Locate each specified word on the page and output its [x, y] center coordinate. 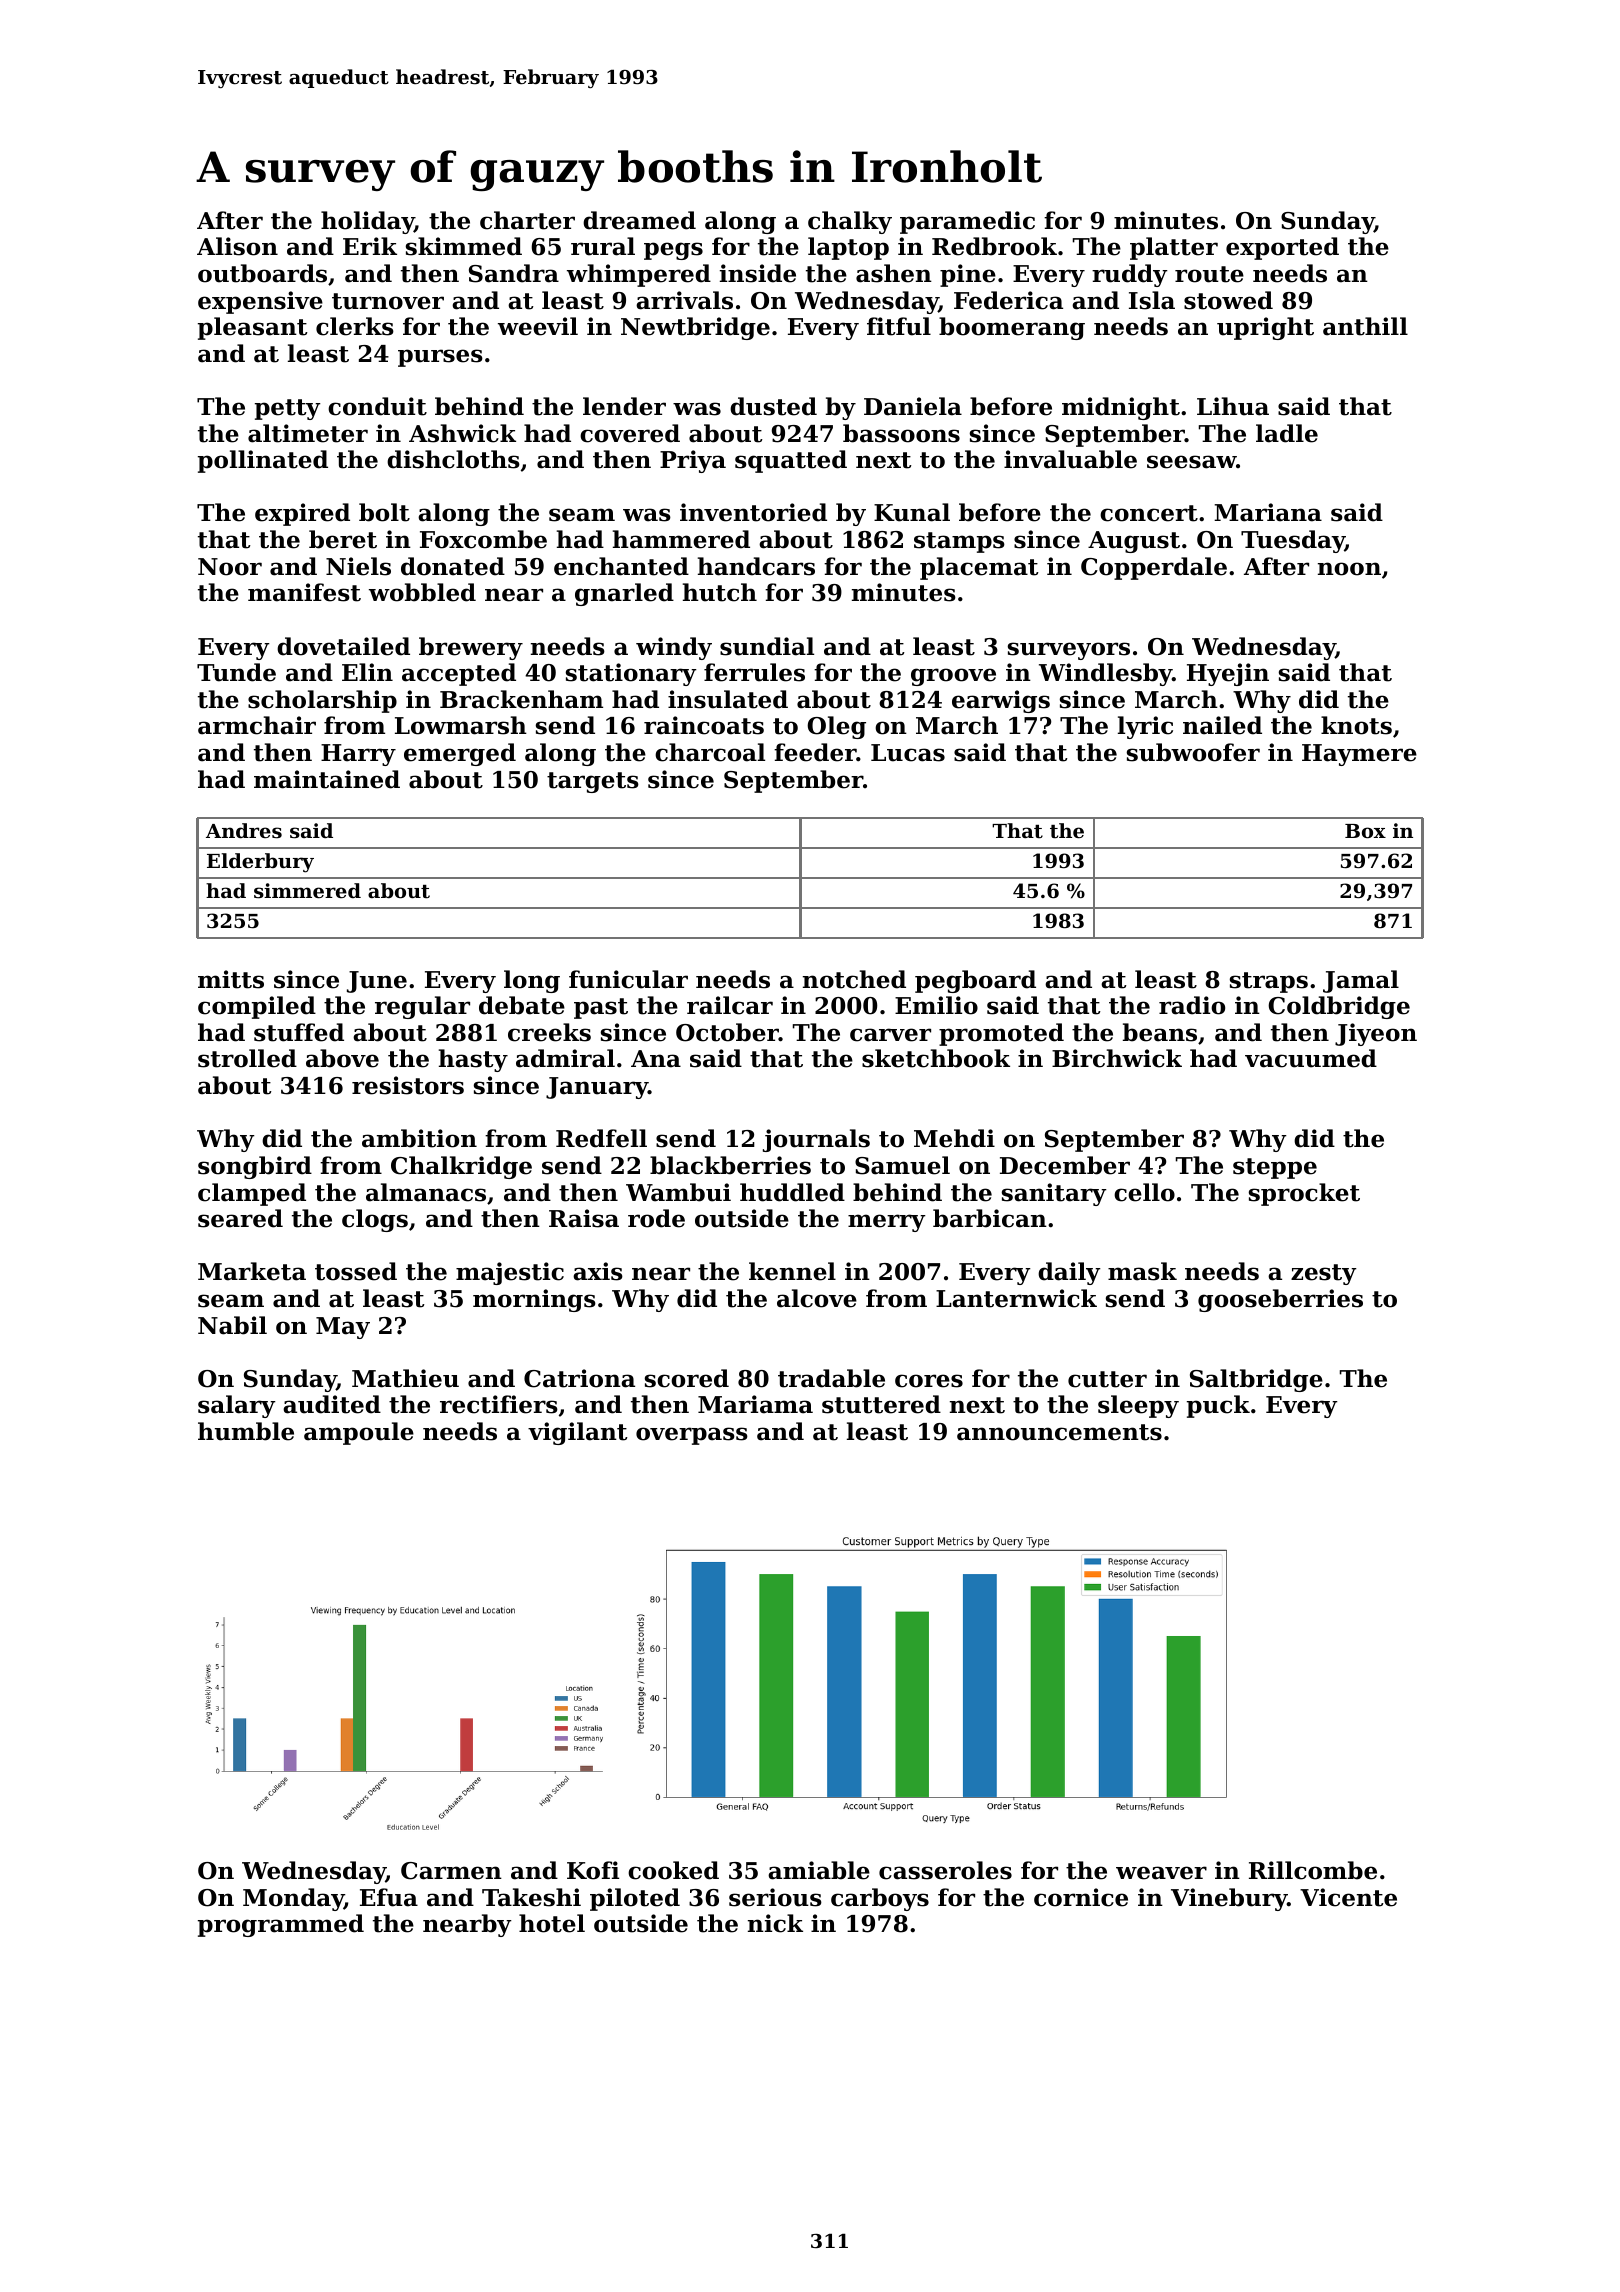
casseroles [945, 1870]
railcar [730, 1005]
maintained [327, 779]
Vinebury [1229, 1899]
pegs [673, 251]
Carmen [451, 1871]
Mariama [755, 1404]
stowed [1228, 300]
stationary [631, 674]
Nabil [232, 1325]
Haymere [1359, 755]
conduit [377, 406]
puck [1218, 1406]
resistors [408, 1085]
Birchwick [1117, 1058]
